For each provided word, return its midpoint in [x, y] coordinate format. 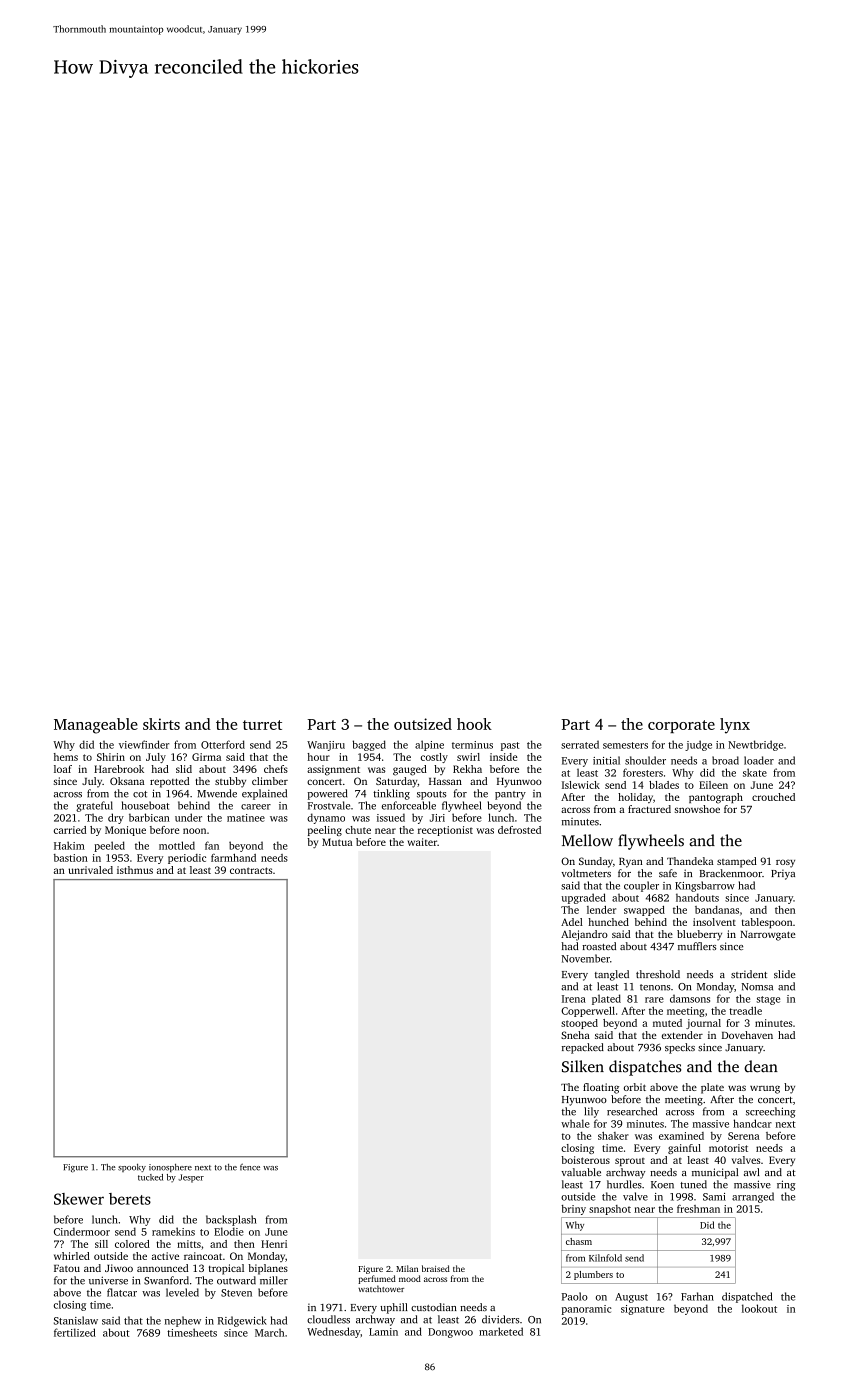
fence [250, 1167]
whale [575, 1123]
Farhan [697, 1296]
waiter [422, 842]
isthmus [135, 870]
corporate [681, 726]
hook [474, 724]
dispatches [645, 1068]
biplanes [268, 1269]
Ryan [630, 863]
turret [262, 725]
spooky [132, 1168]
